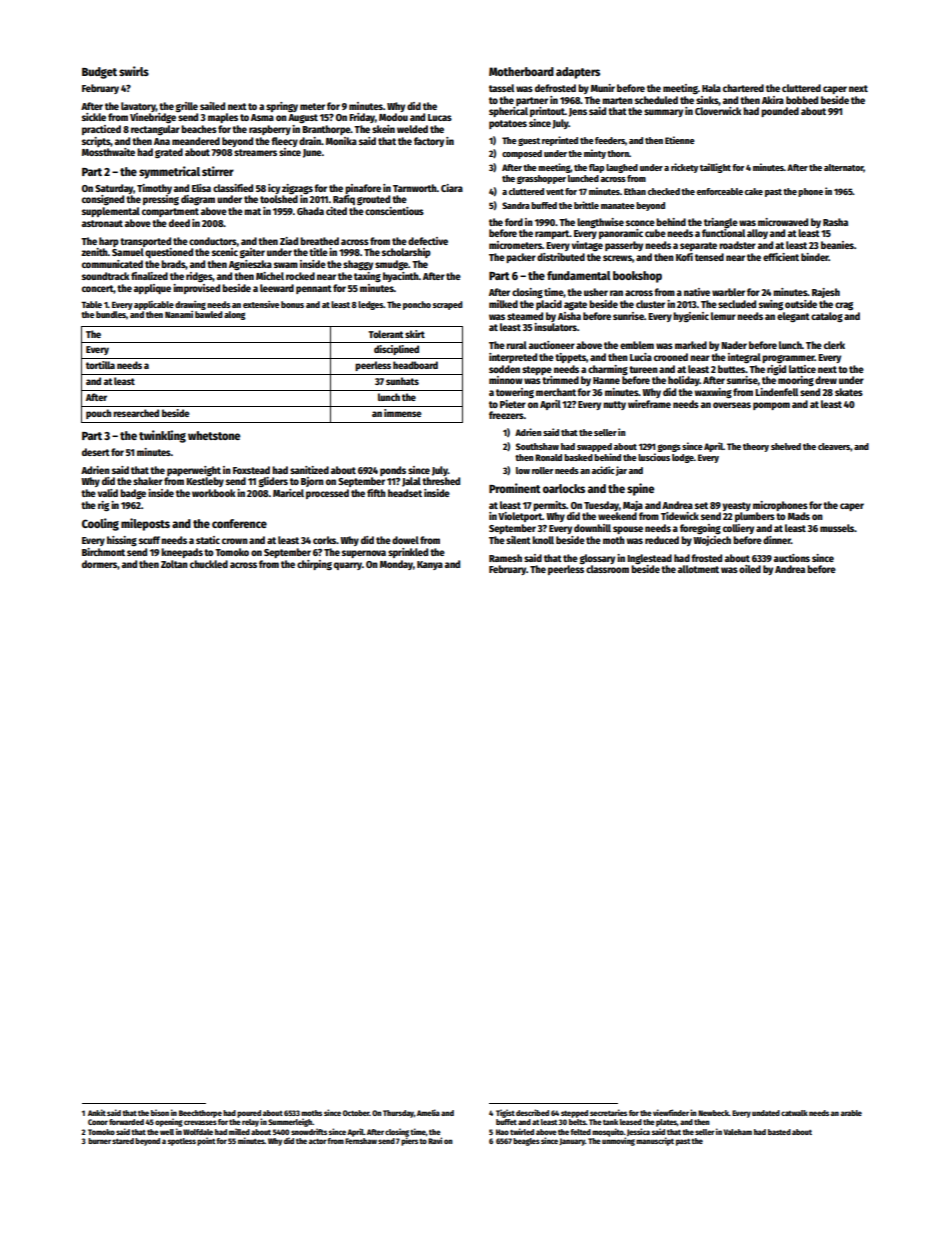  I want to click on merchant, so click(556, 392).
